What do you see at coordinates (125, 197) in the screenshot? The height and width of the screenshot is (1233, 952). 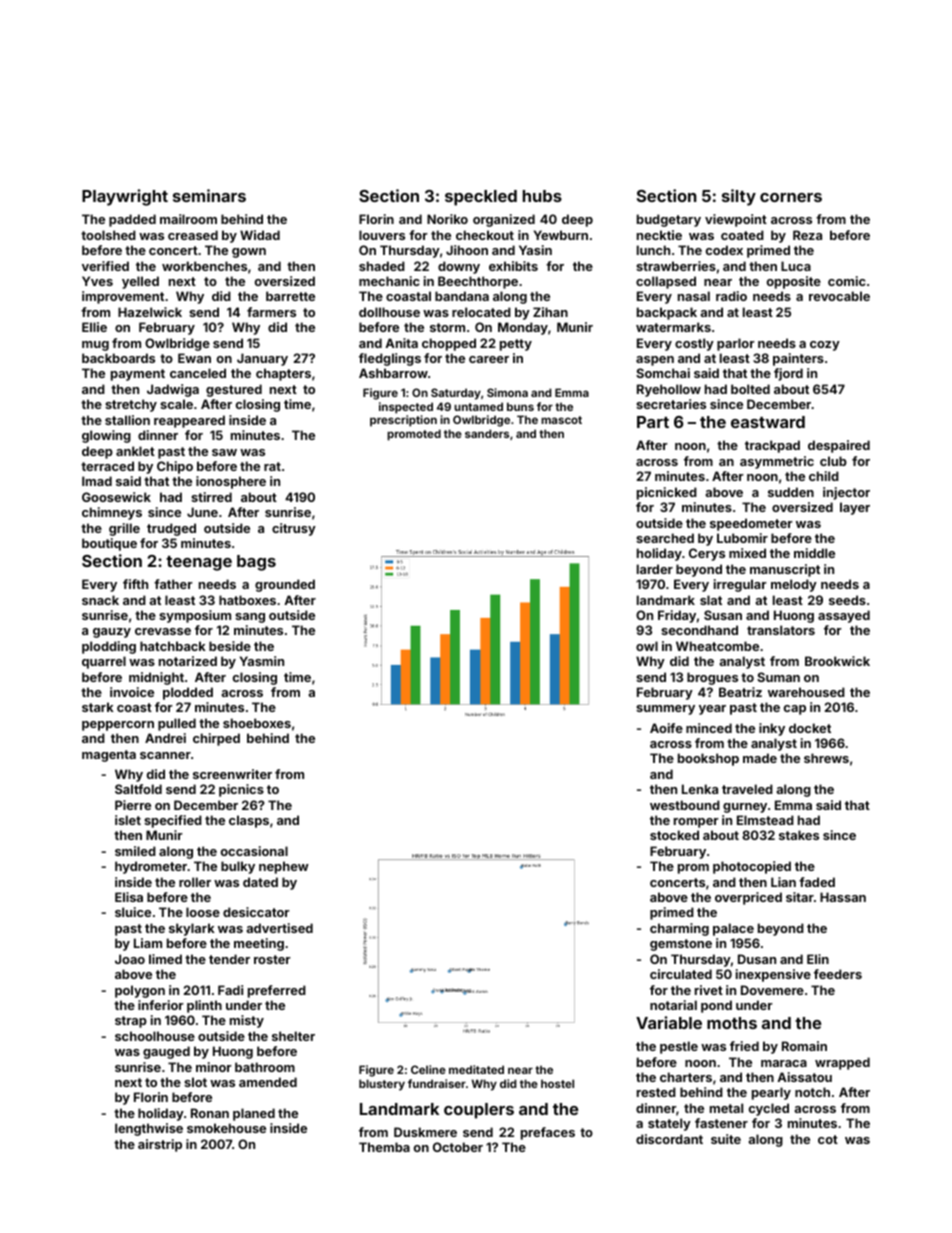 I see `Playwright` at bounding box center [125, 197].
